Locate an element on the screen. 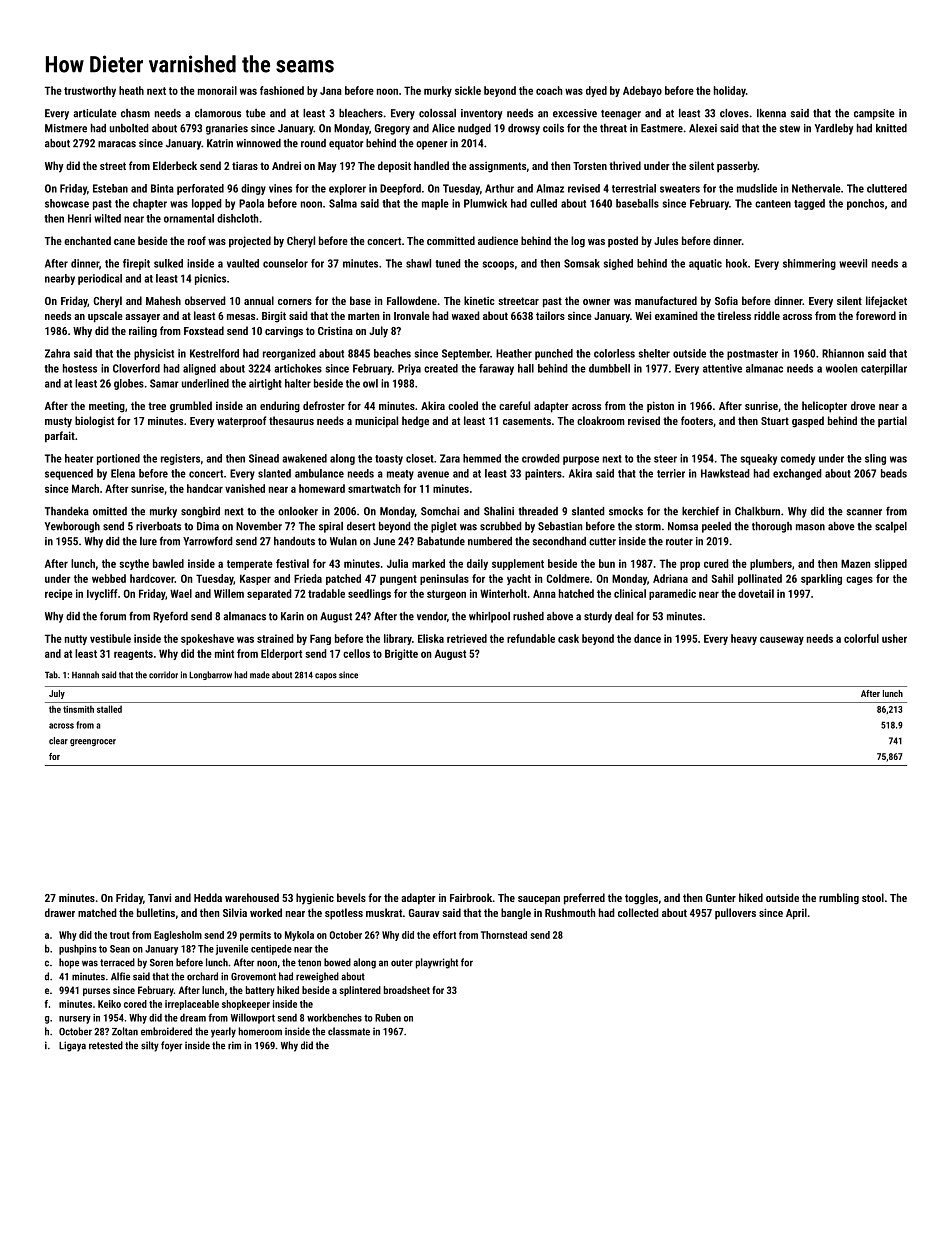 Image resolution: width=952 pixels, height=1233 pixels. beaches is located at coordinates (392, 353).
